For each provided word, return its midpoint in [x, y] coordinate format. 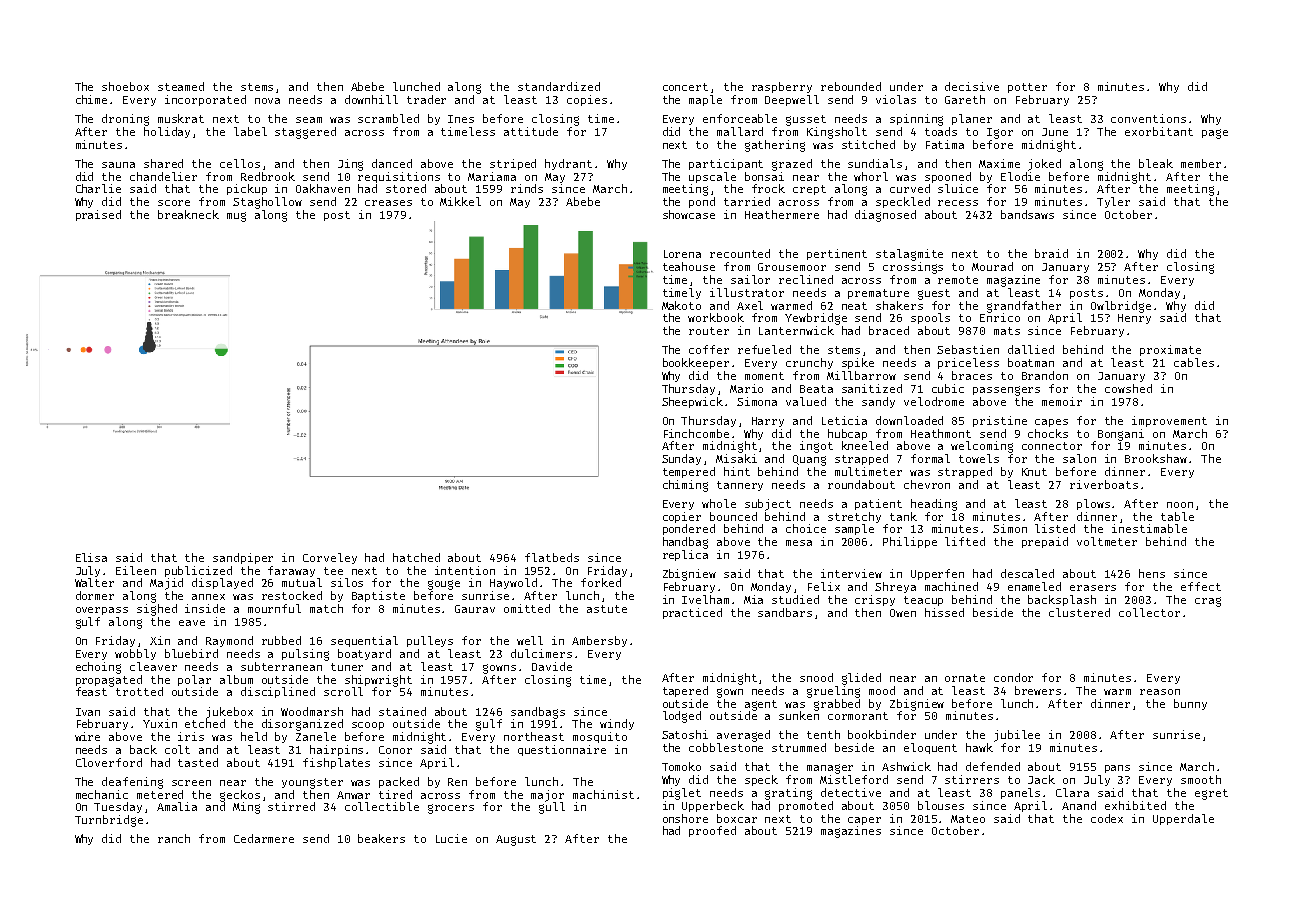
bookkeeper [696, 363]
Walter [94, 582]
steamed [181, 86]
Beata [816, 389]
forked [601, 582]
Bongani [1121, 435]
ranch [174, 838]
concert [685, 87]
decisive [972, 86]
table [1177, 516]
